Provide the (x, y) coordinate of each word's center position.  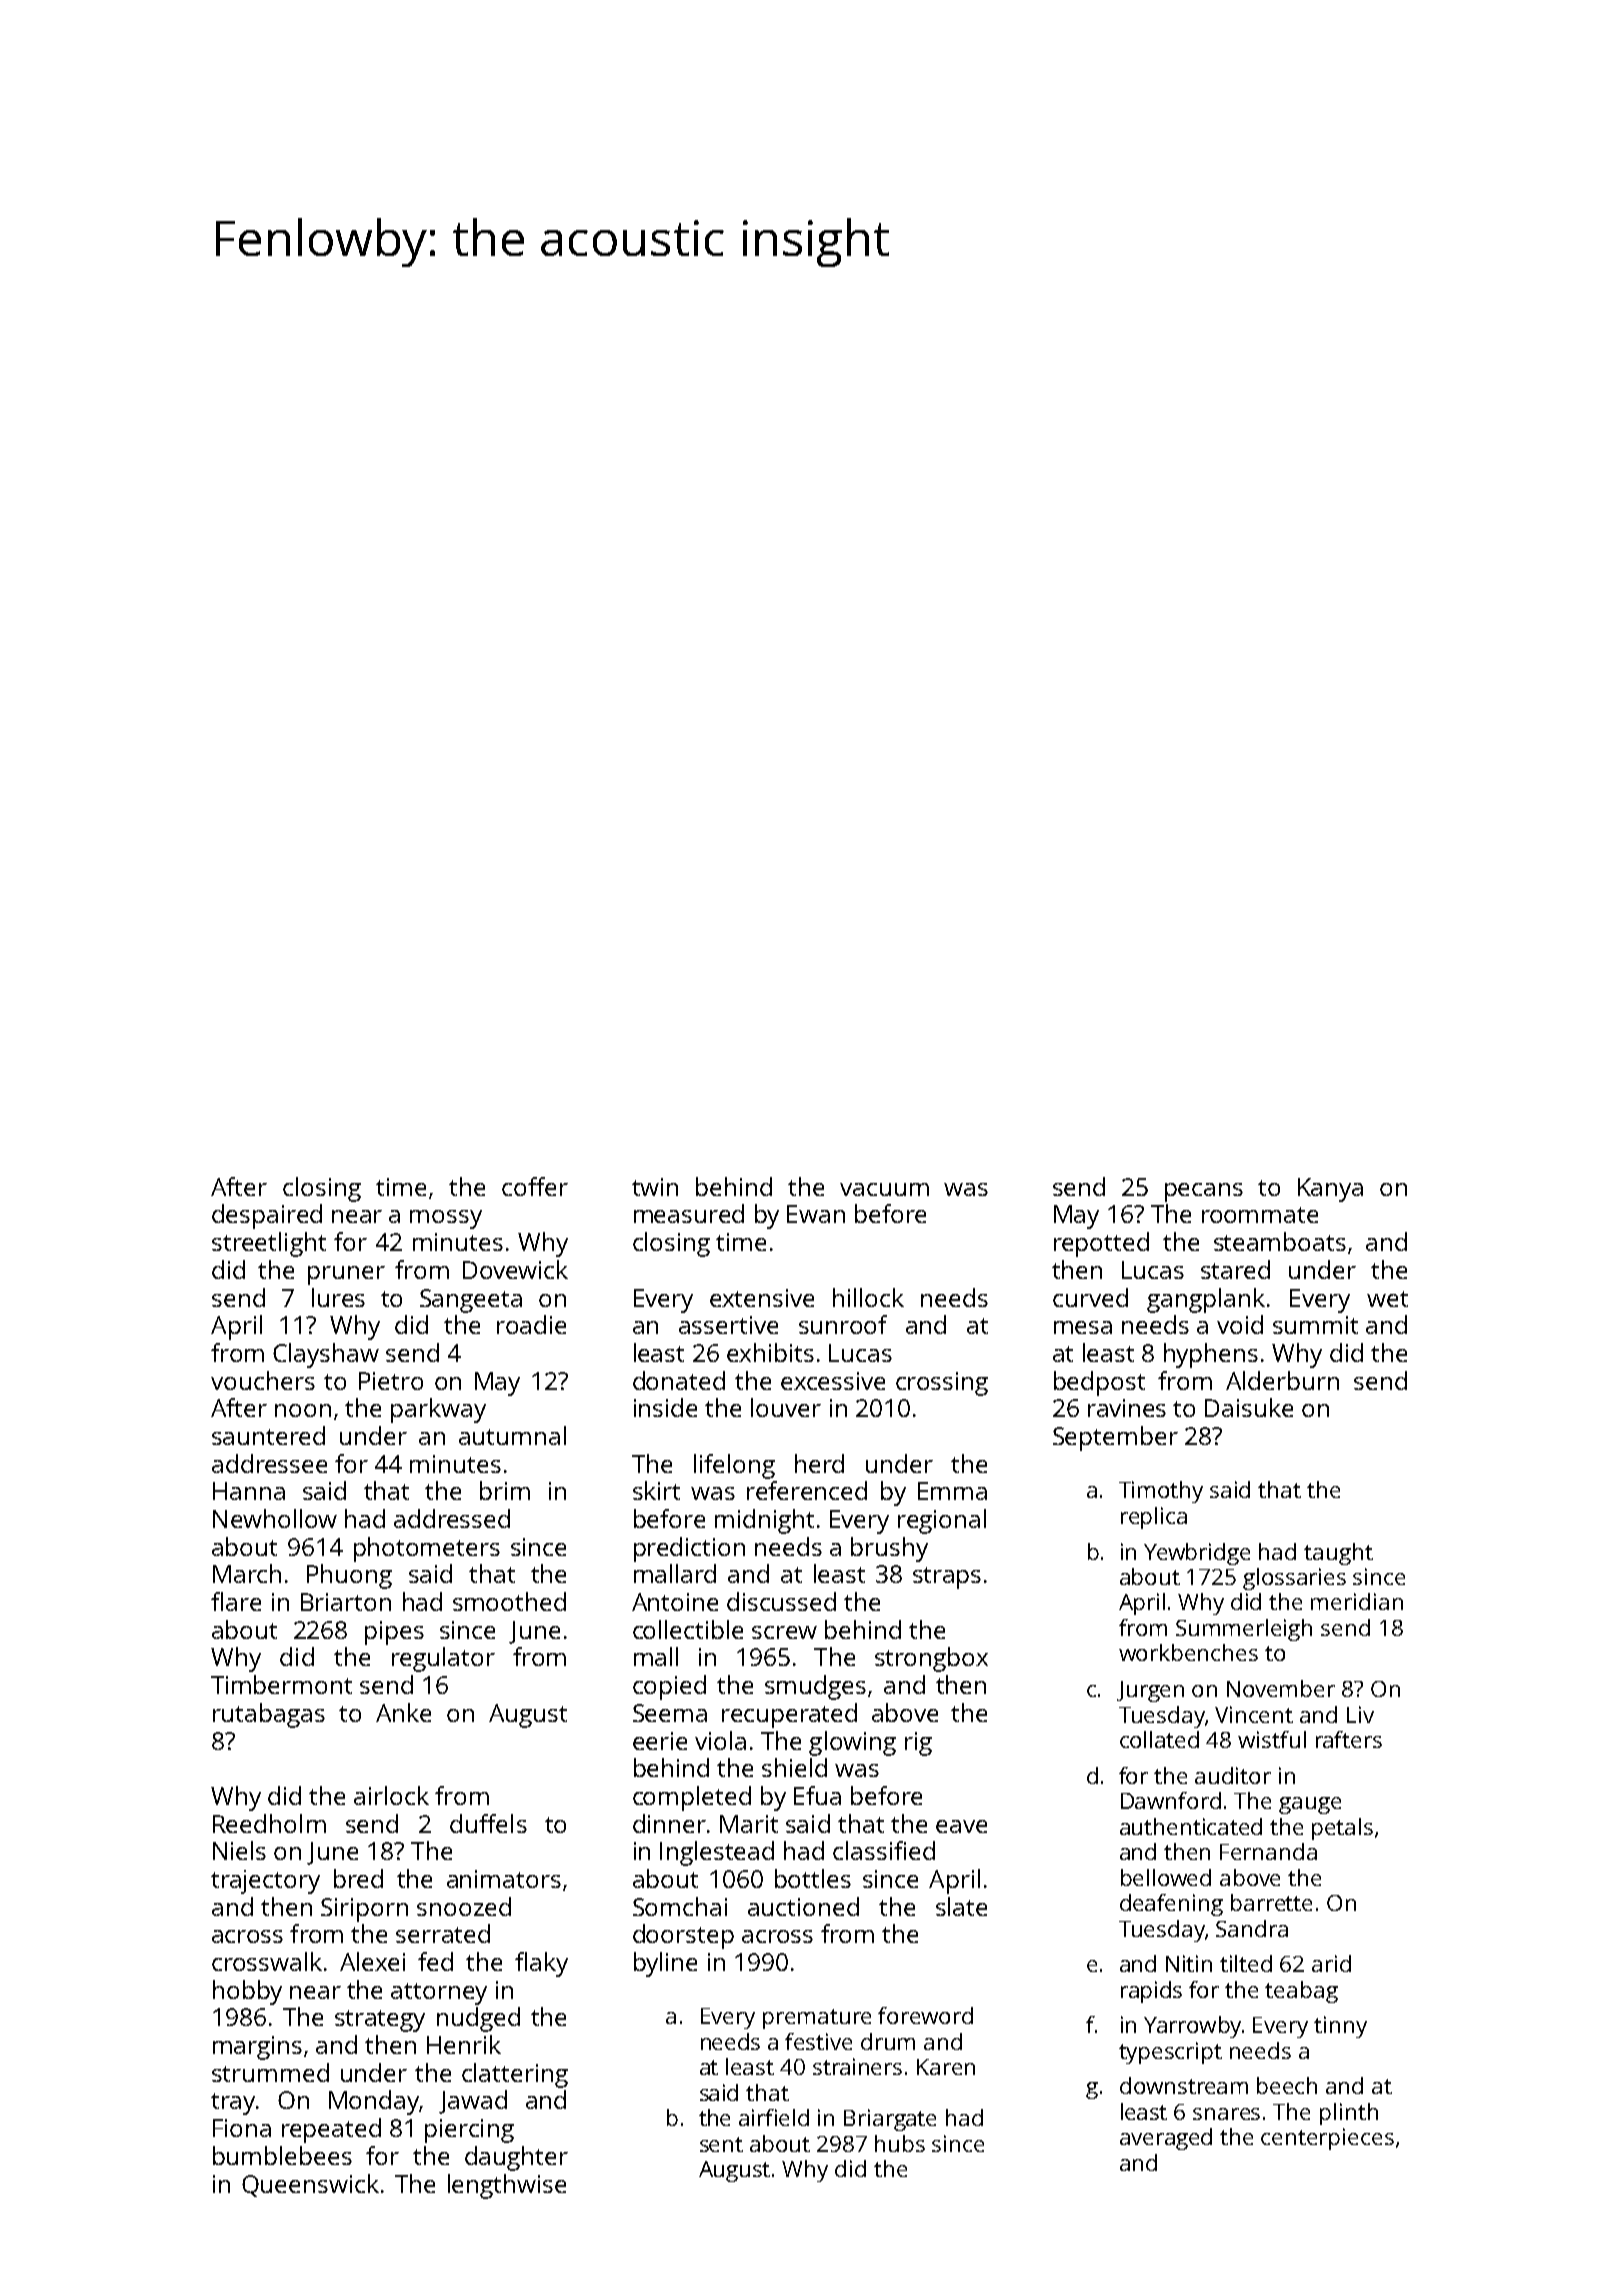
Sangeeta (471, 1301)
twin (655, 1187)
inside (665, 1407)
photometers (427, 1549)
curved (1090, 1297)
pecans (1204, 1192)
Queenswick (310, 2185)
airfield (774, 2117)
